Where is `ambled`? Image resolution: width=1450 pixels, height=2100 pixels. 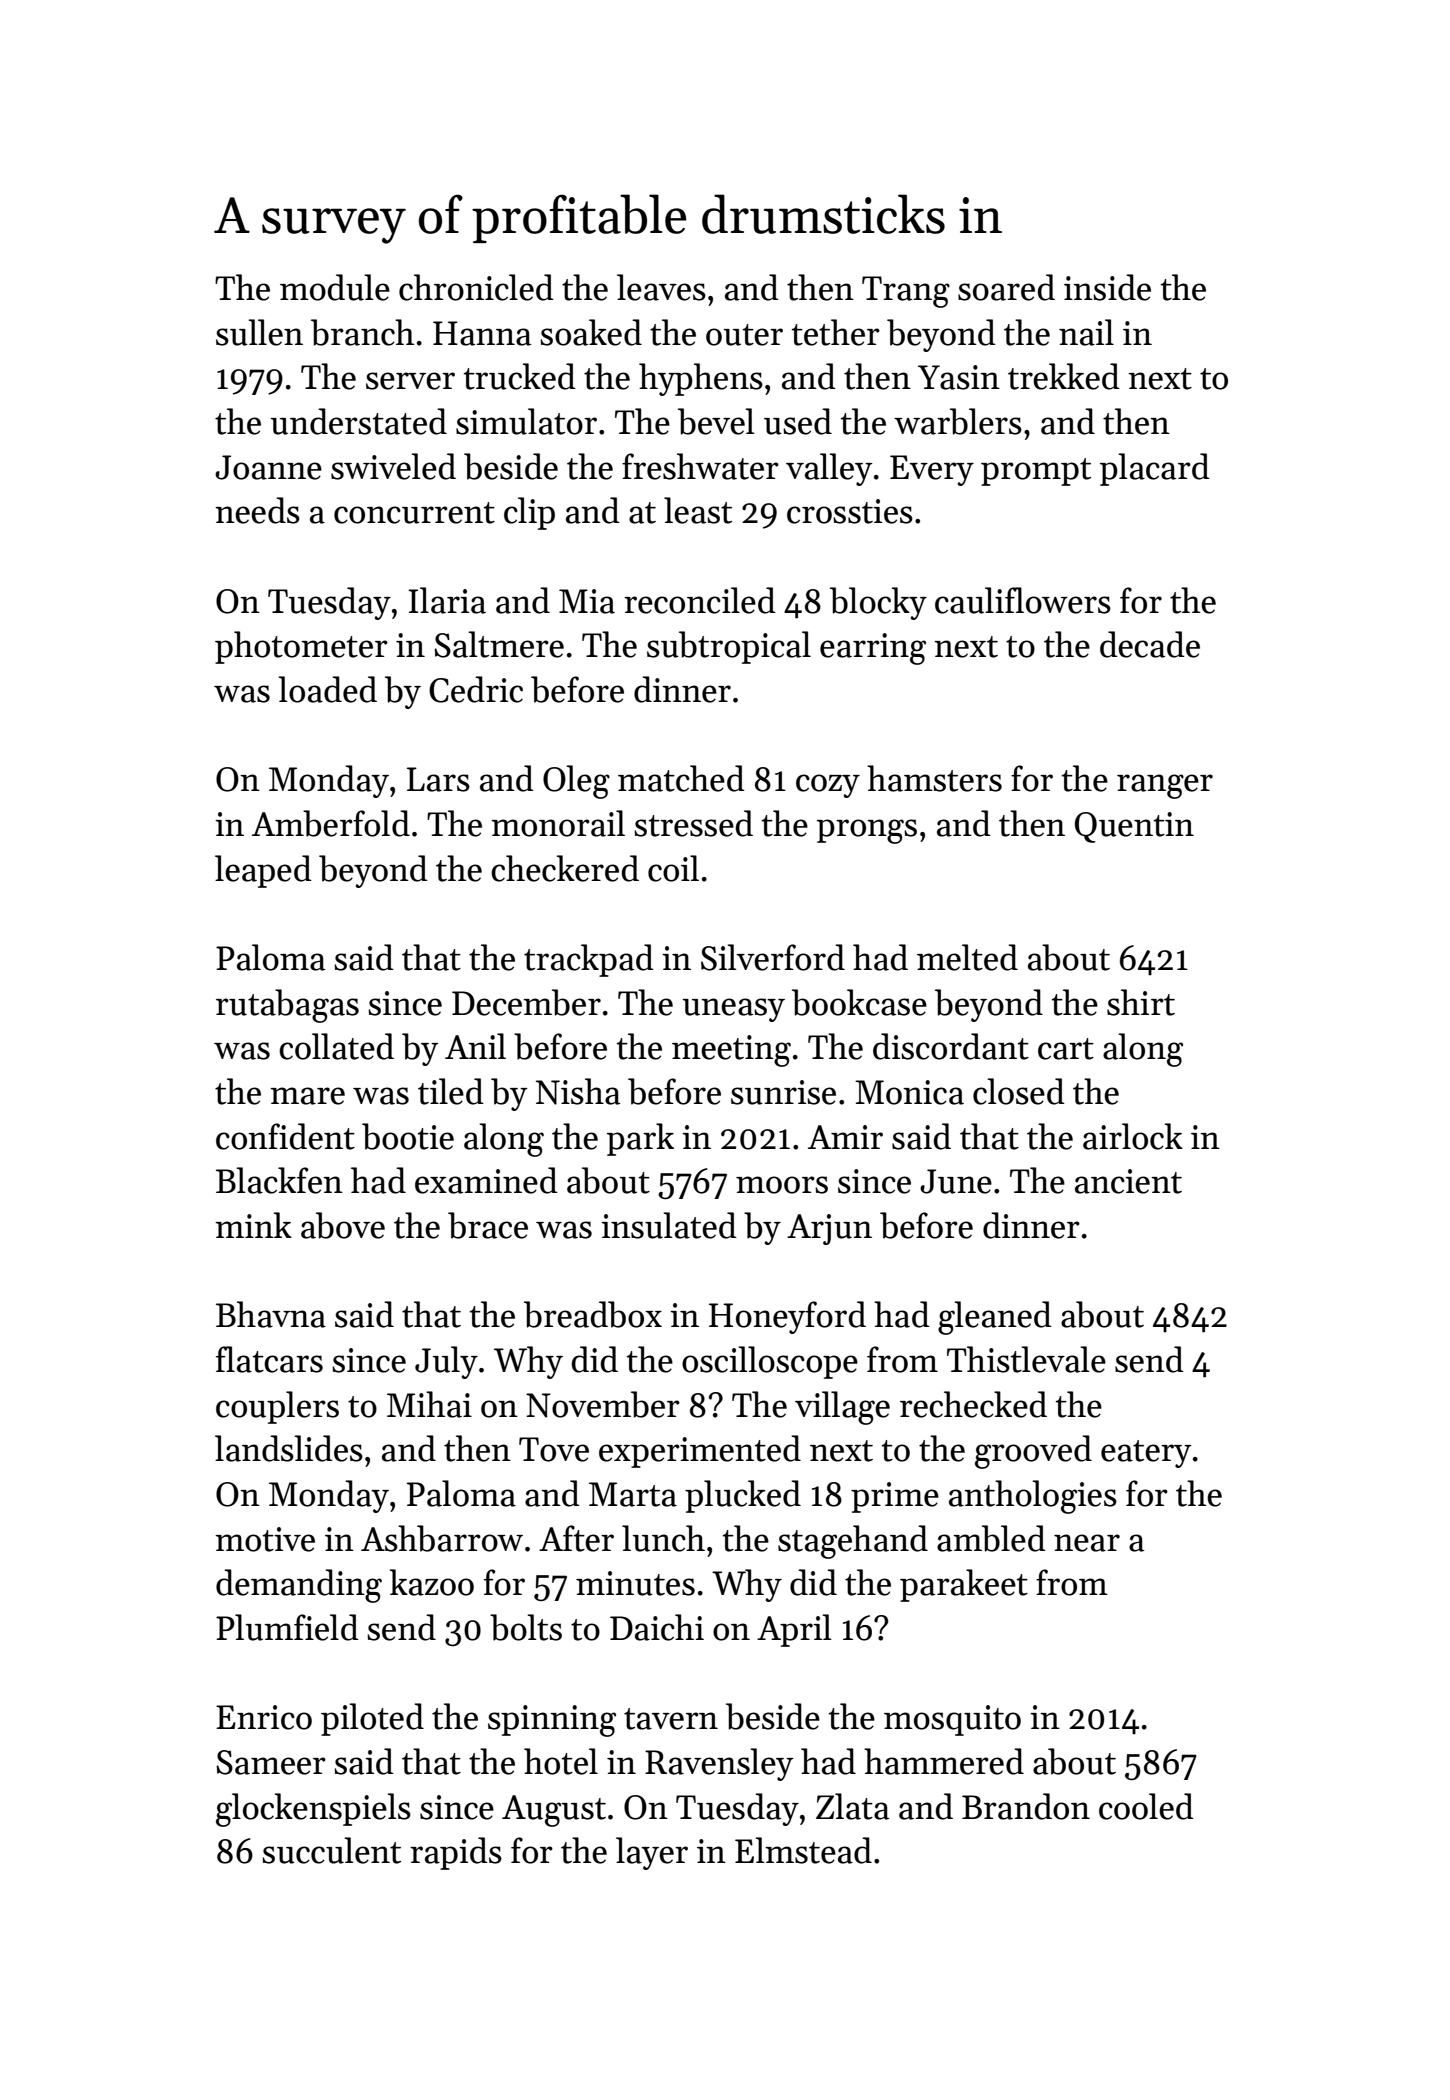
ambled is located at coordinates (991, 1538).
